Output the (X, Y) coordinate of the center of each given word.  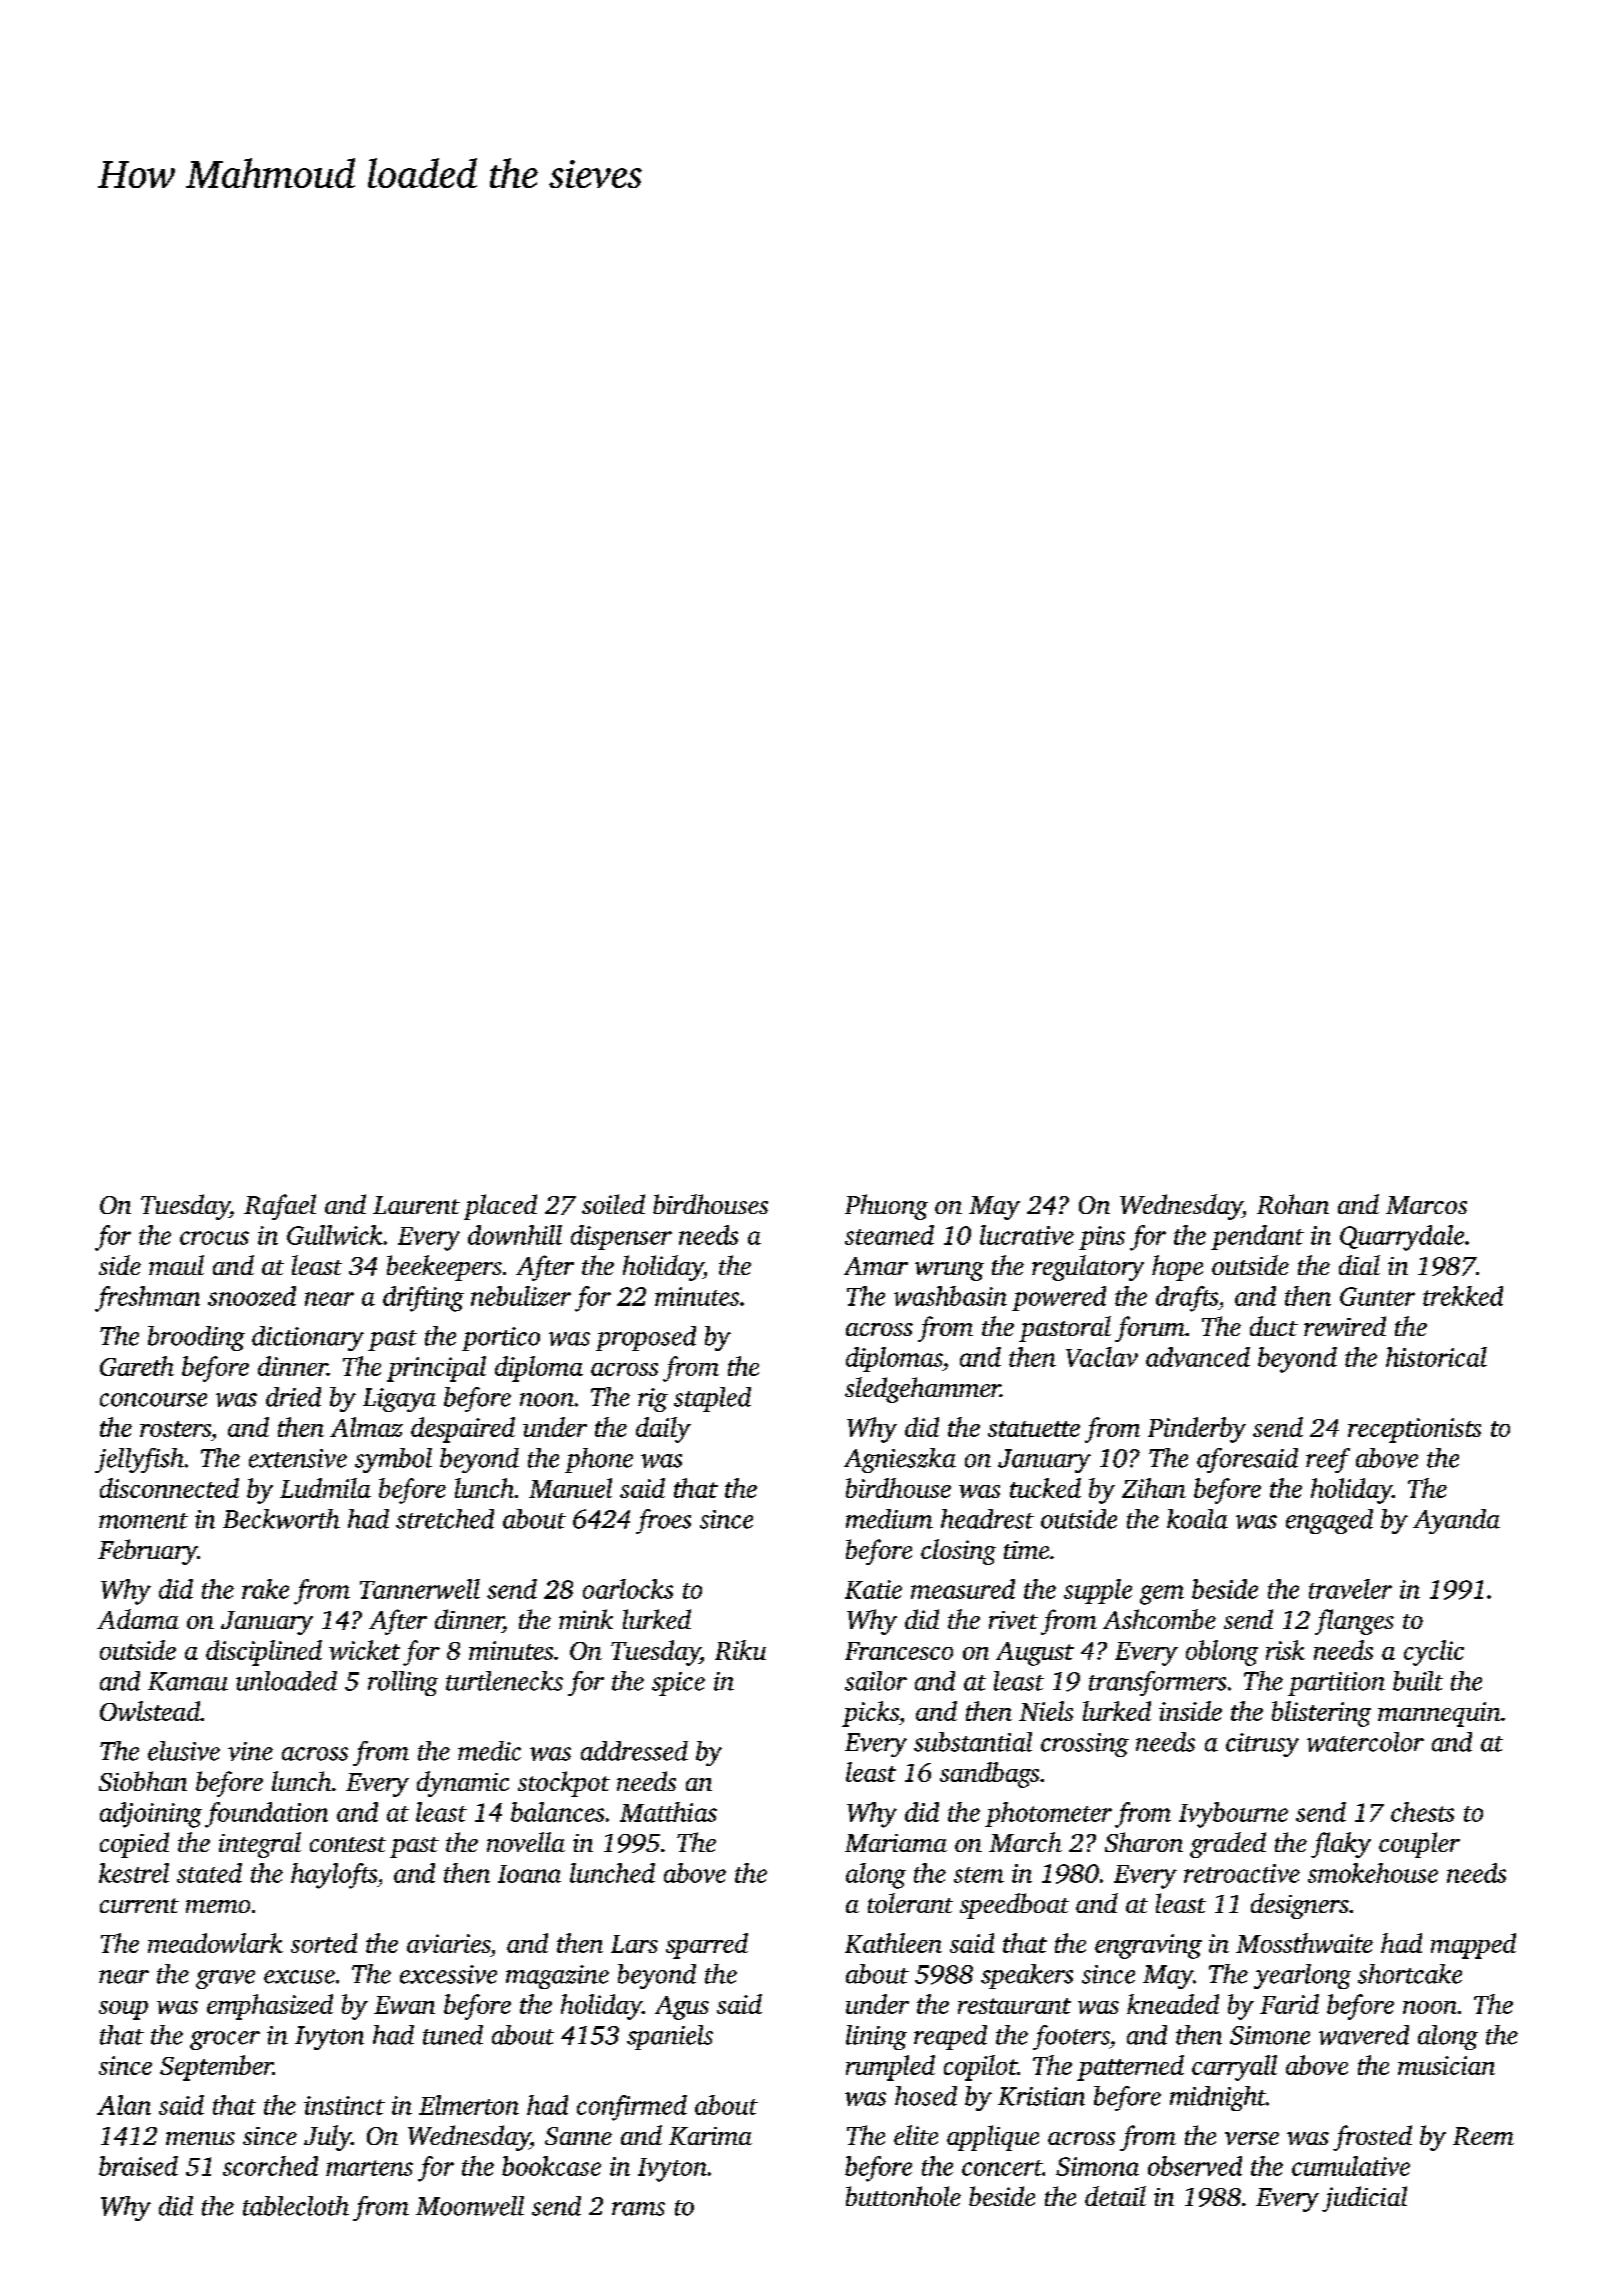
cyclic (1434, 1653)
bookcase (551, 2166)
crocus (214, 1238)
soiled (613, 1204)
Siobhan (143, 1781)
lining (876, 2037)
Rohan (1293, 1204)
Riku (740, 1650)
